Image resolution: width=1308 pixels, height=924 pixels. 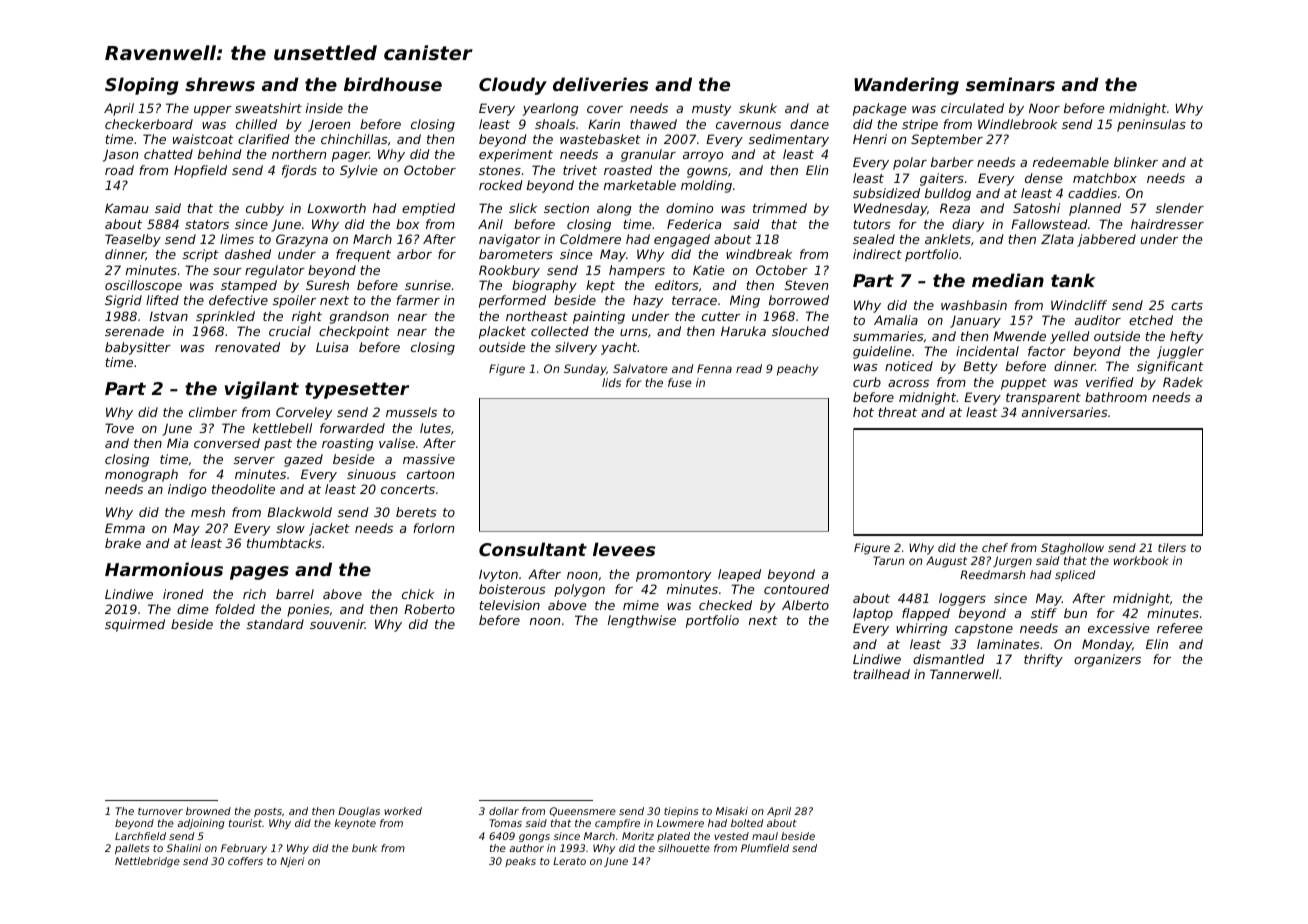 I want to click on chef, so click(x=995, y=547).
